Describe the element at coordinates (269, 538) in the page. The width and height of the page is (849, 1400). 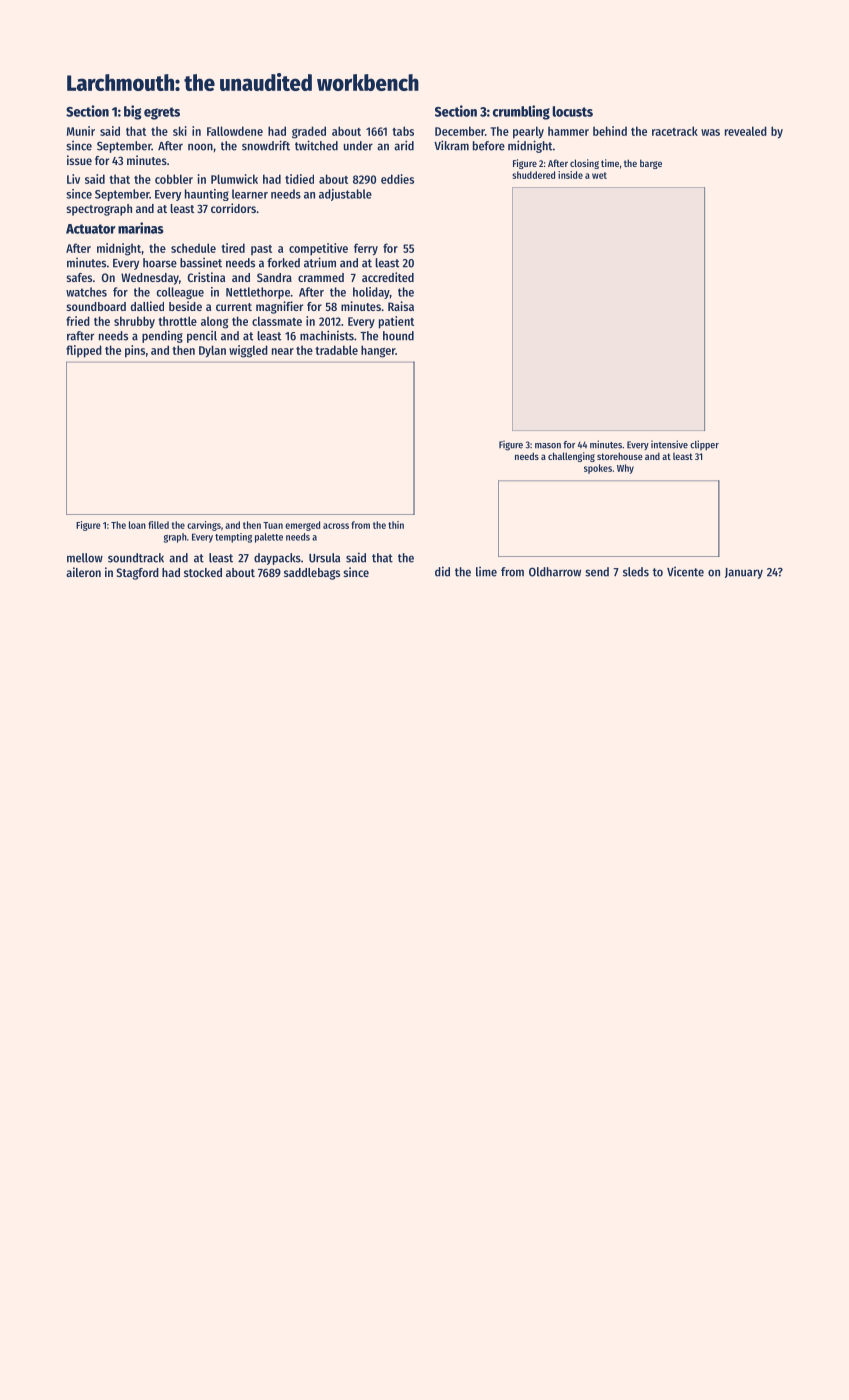
I see `palette` at that location.
